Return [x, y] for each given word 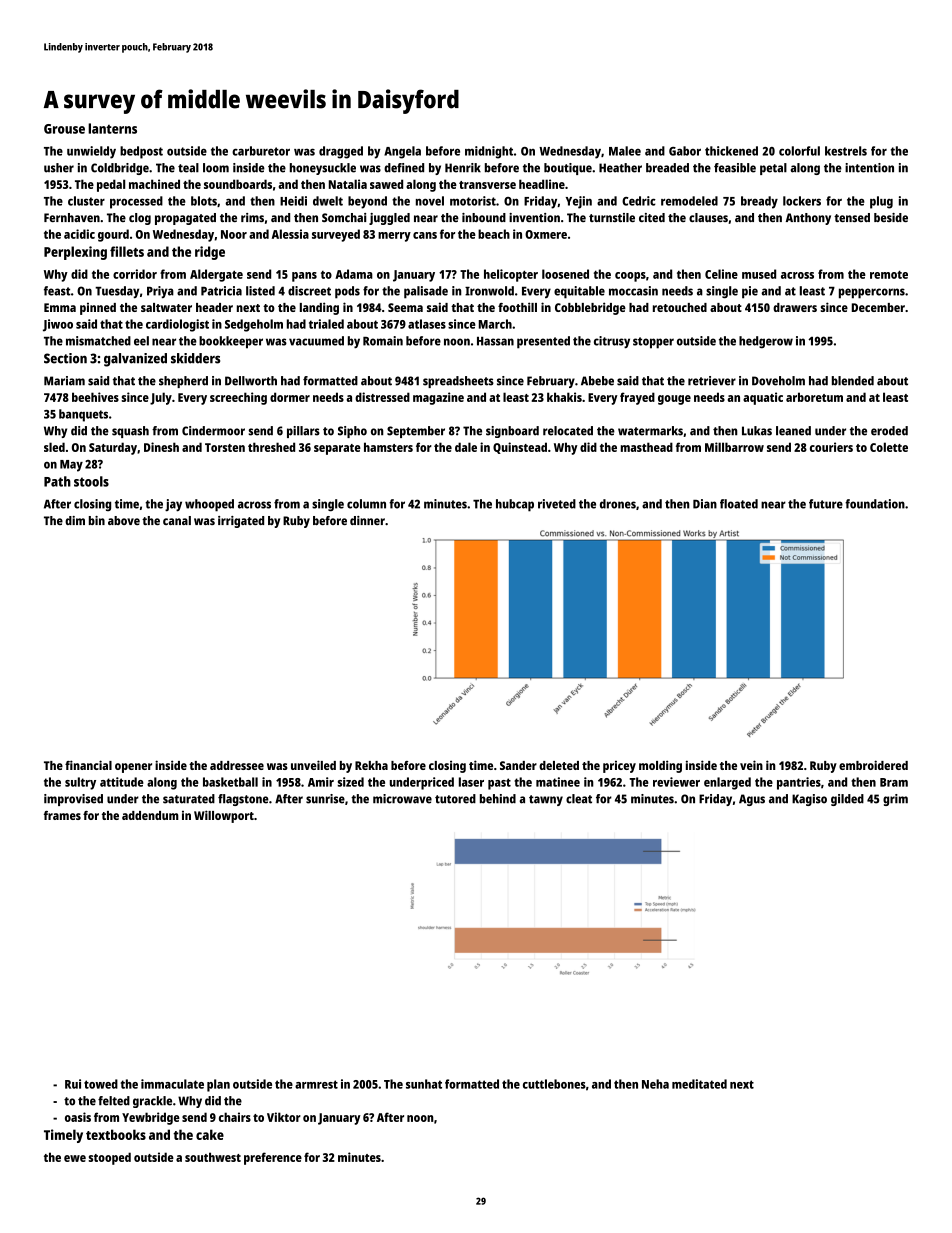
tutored [455, 799]
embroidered [873, 765]
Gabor [685, 151]
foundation [875, 504]
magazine [438, 398]
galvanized [135, 360]
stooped [109, 1158]
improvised [73, 800]
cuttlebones [554, 1084]
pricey [619, 767]
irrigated [241, 522]
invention [534, 217]
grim [895, 800]
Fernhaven [72, 217]
